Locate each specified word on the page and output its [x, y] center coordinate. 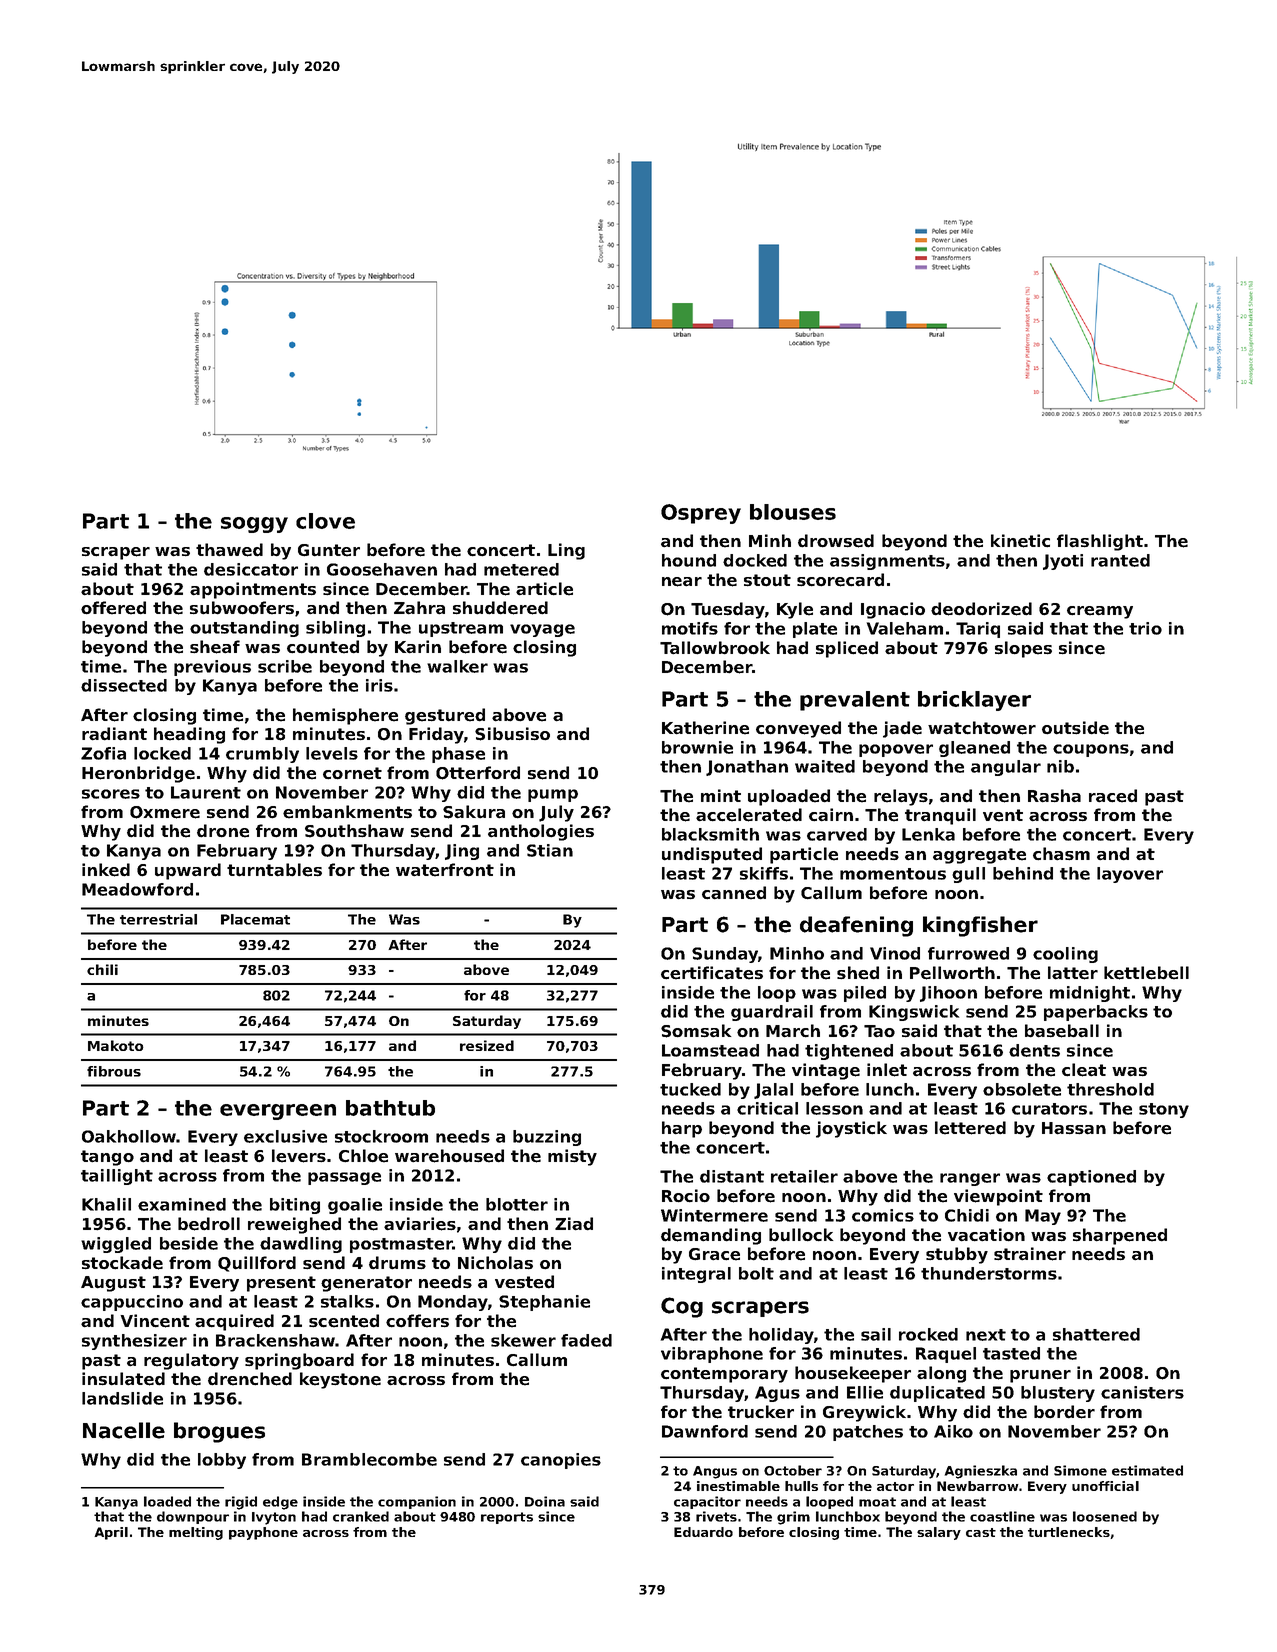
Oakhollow [129, 1136]
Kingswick [914, 1013]
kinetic [1020, 541]
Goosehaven [382, 569]
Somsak [696, 1031]
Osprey [701, 514]
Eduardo [703, 1532]
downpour [193, 1517]
